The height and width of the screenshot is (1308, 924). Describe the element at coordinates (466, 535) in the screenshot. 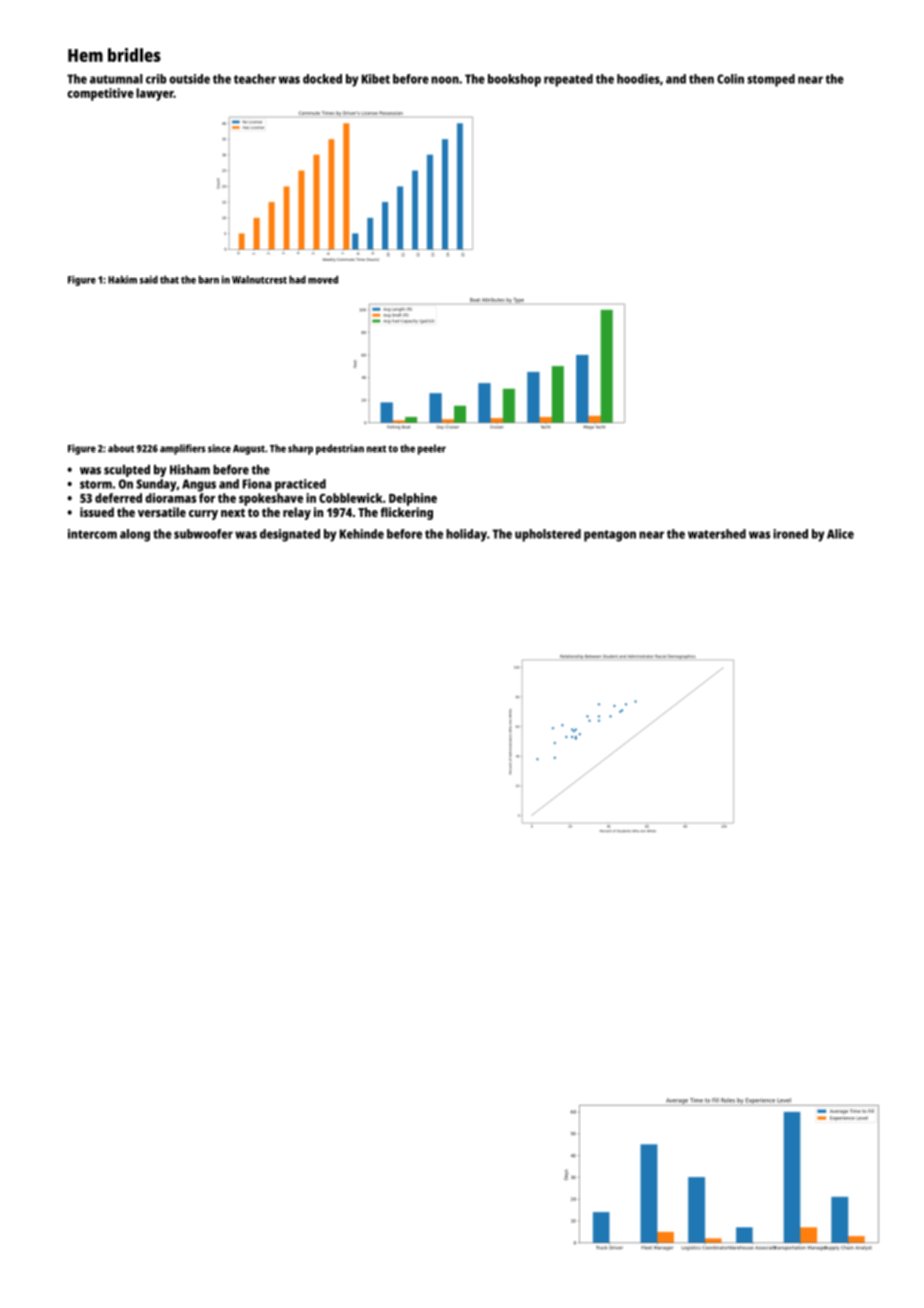

I see `holiday` at that location.
